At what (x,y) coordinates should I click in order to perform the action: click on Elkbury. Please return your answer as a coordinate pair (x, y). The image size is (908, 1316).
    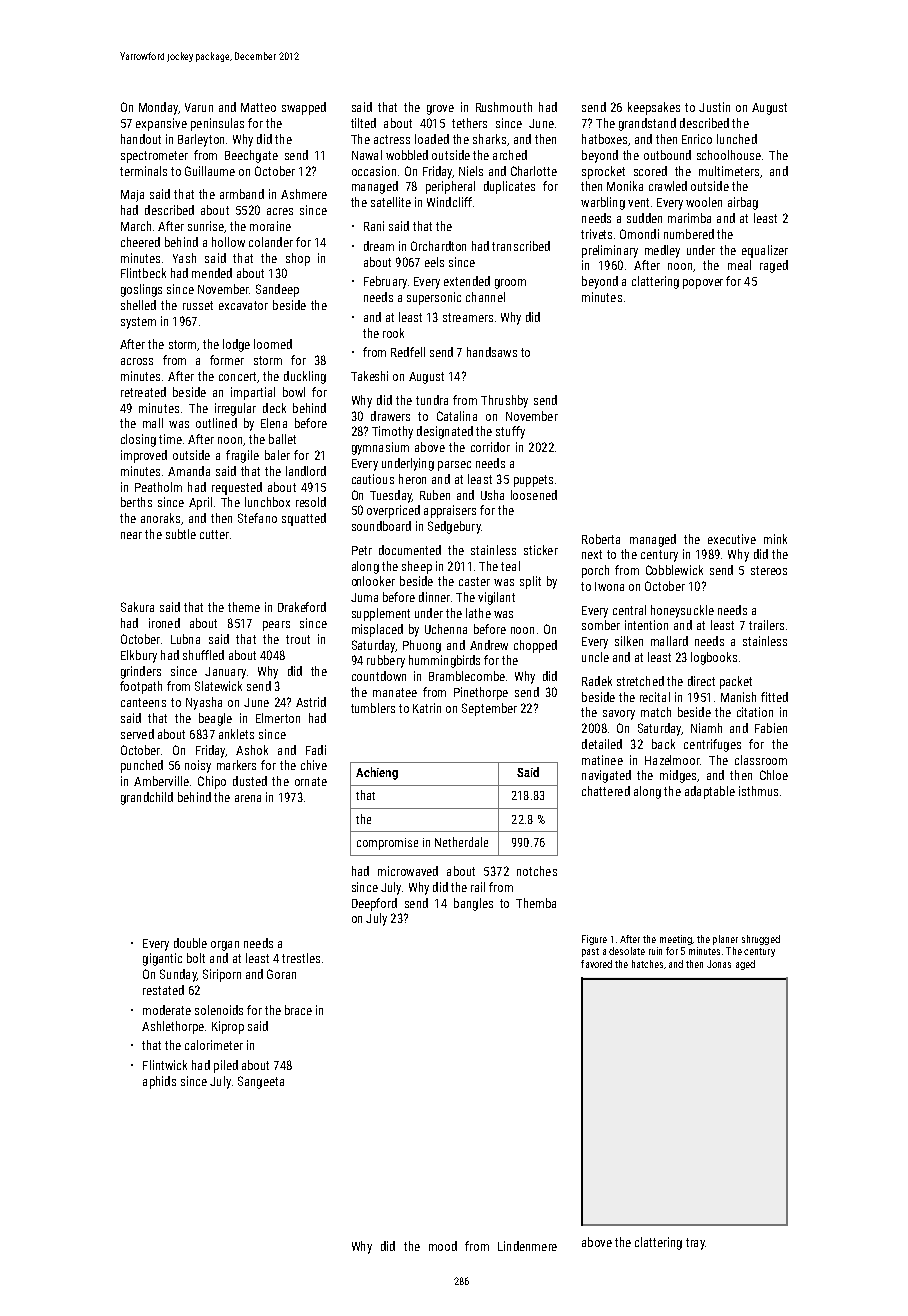
    Looking at the image, I should click on (139, 656).
